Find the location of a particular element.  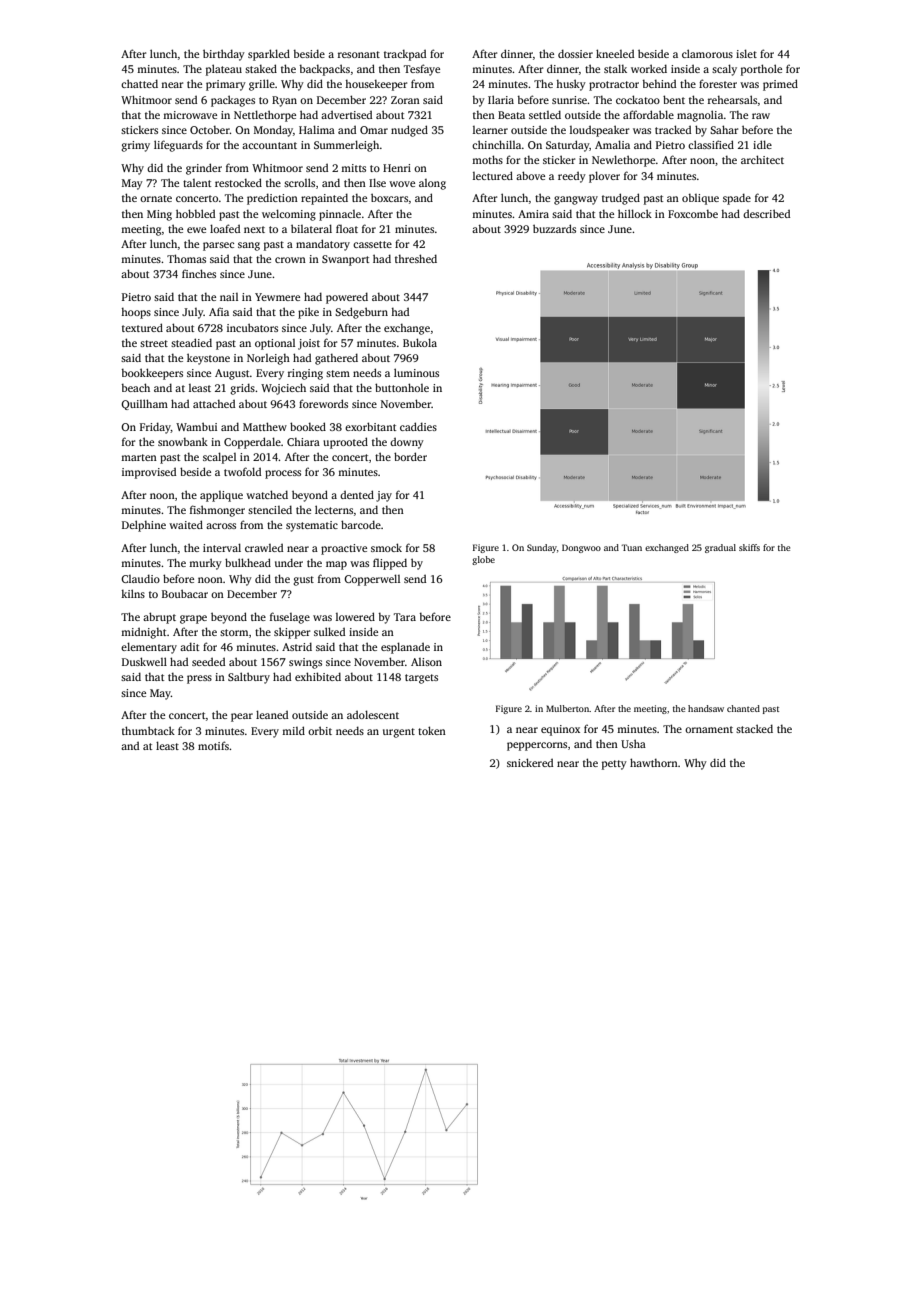

Delphine is located at coordinates (144, 526).
